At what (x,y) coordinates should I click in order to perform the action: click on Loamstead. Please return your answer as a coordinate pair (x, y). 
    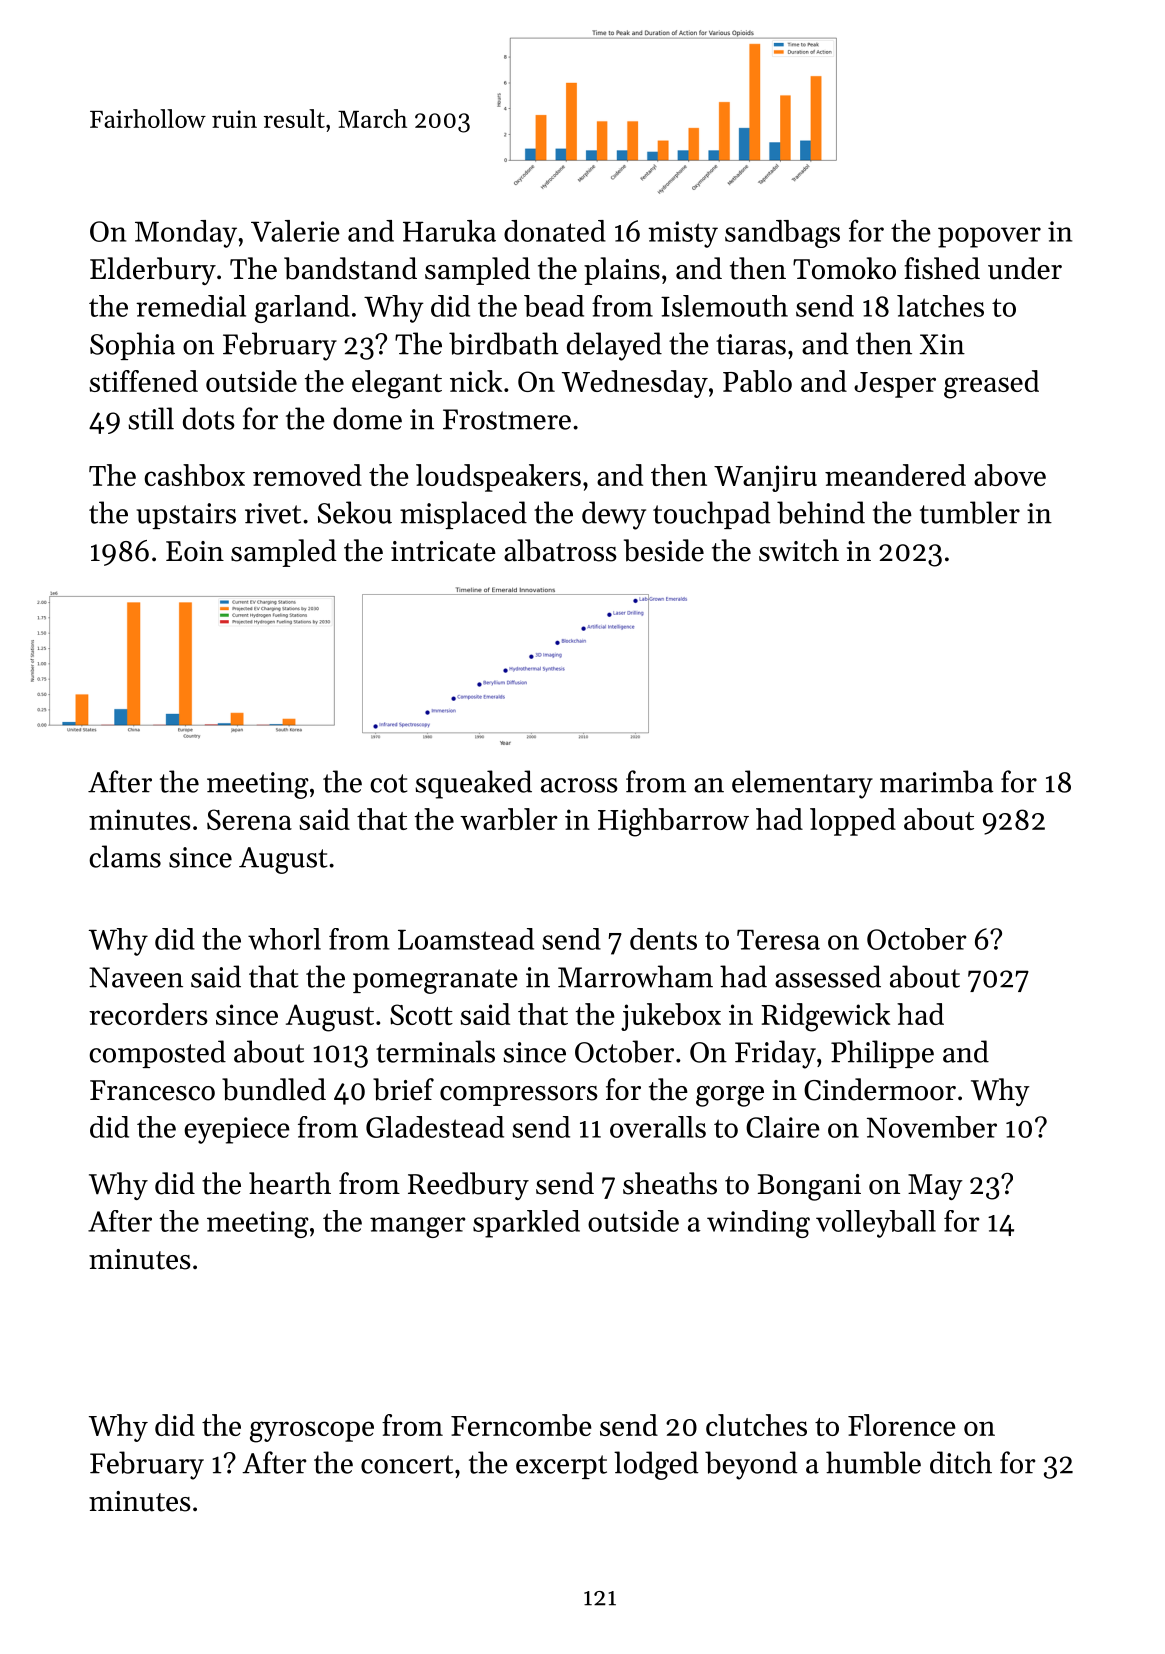
    Looking at the image, I should click on (466, 939).
